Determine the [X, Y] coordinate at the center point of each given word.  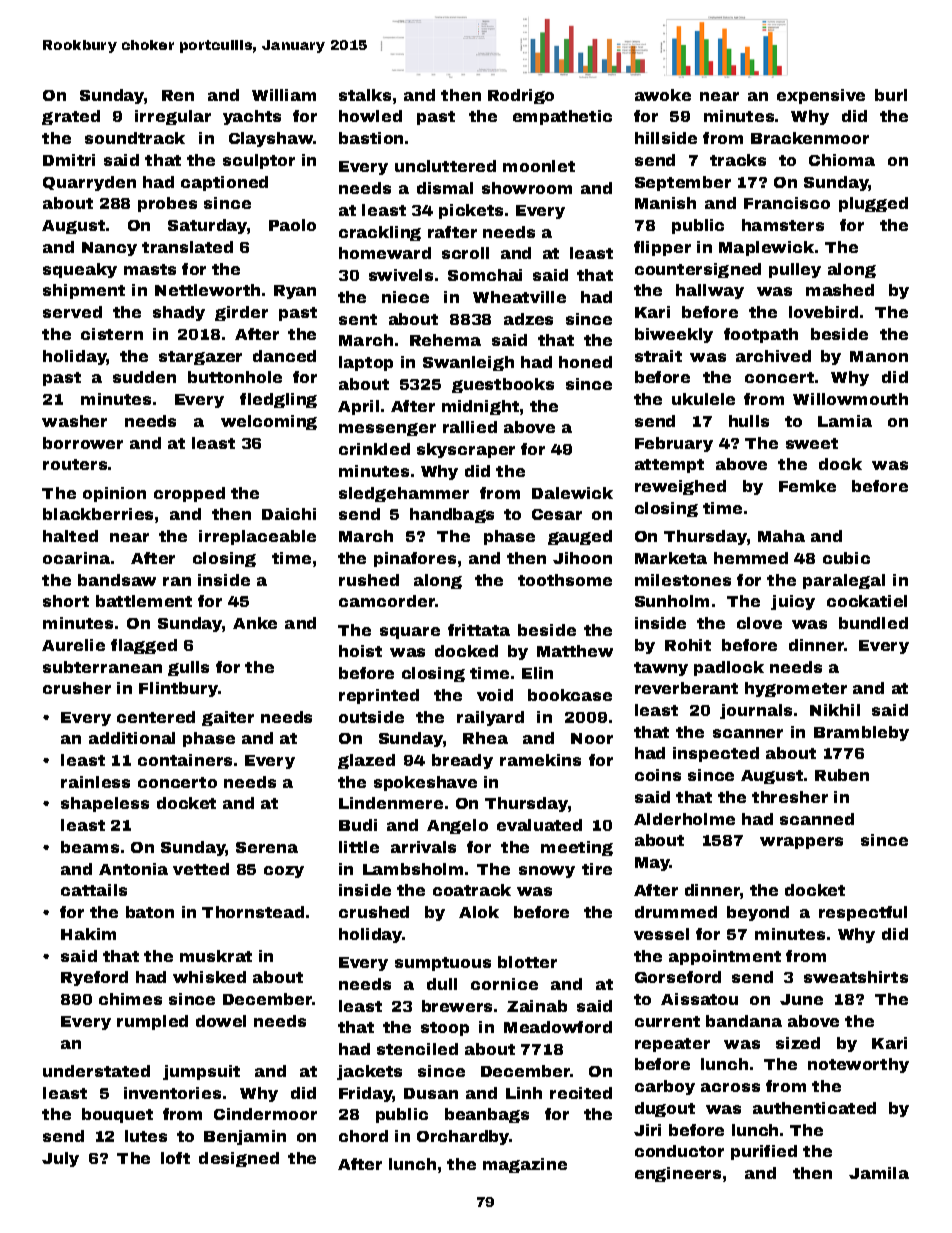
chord [363, 1136]
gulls [188, 668]
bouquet [117, 1115]
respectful [863, 913]
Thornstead [253, 912]
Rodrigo [521, 96]
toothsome [565, 580]
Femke [807, 486]
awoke [663, 95]
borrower [83, 443]
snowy [547, 872]
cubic [846, 558]
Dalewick [572, 493]
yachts [252, 117]
